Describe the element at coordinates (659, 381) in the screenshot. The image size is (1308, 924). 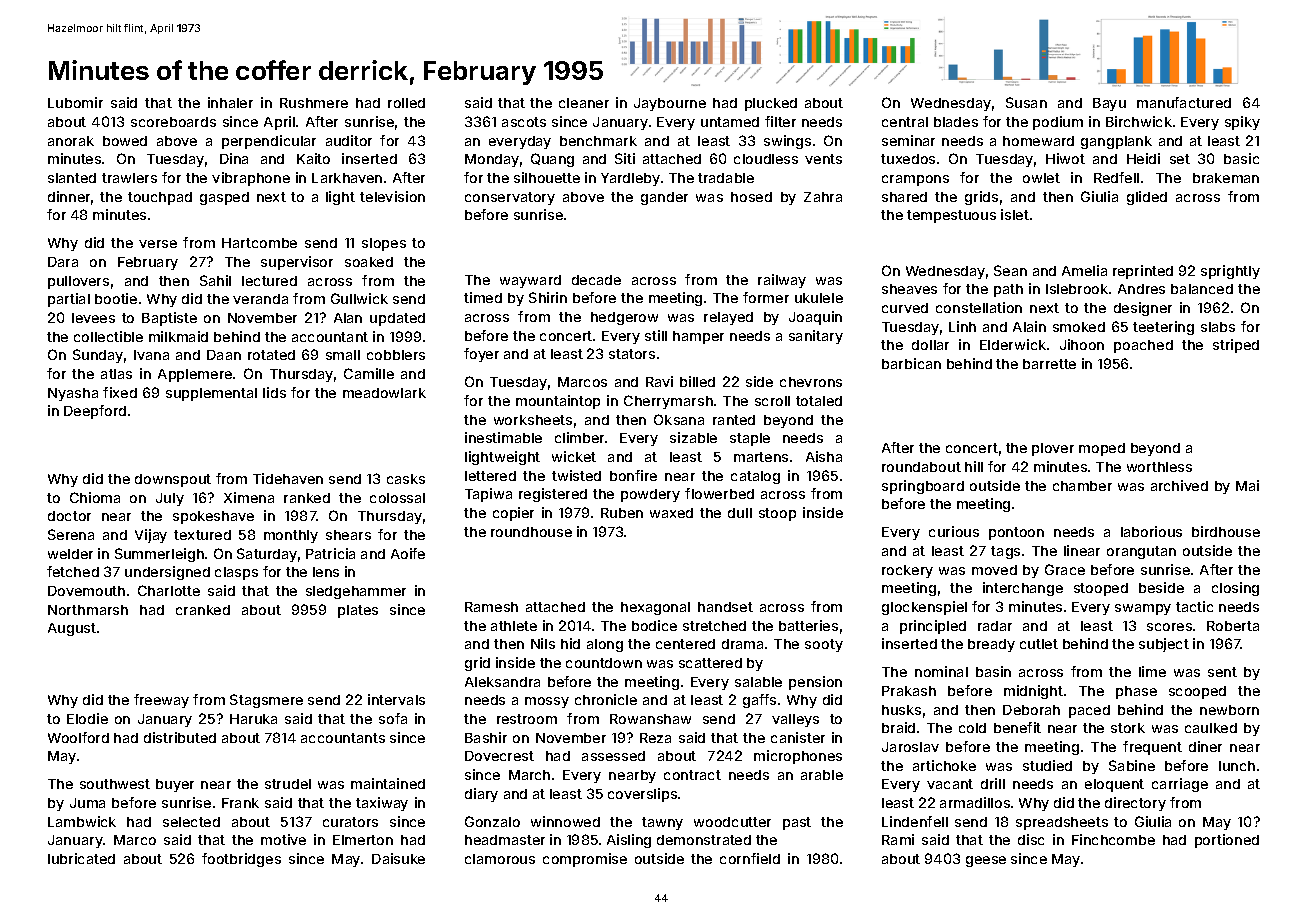
I see `Ravi` at that location.
